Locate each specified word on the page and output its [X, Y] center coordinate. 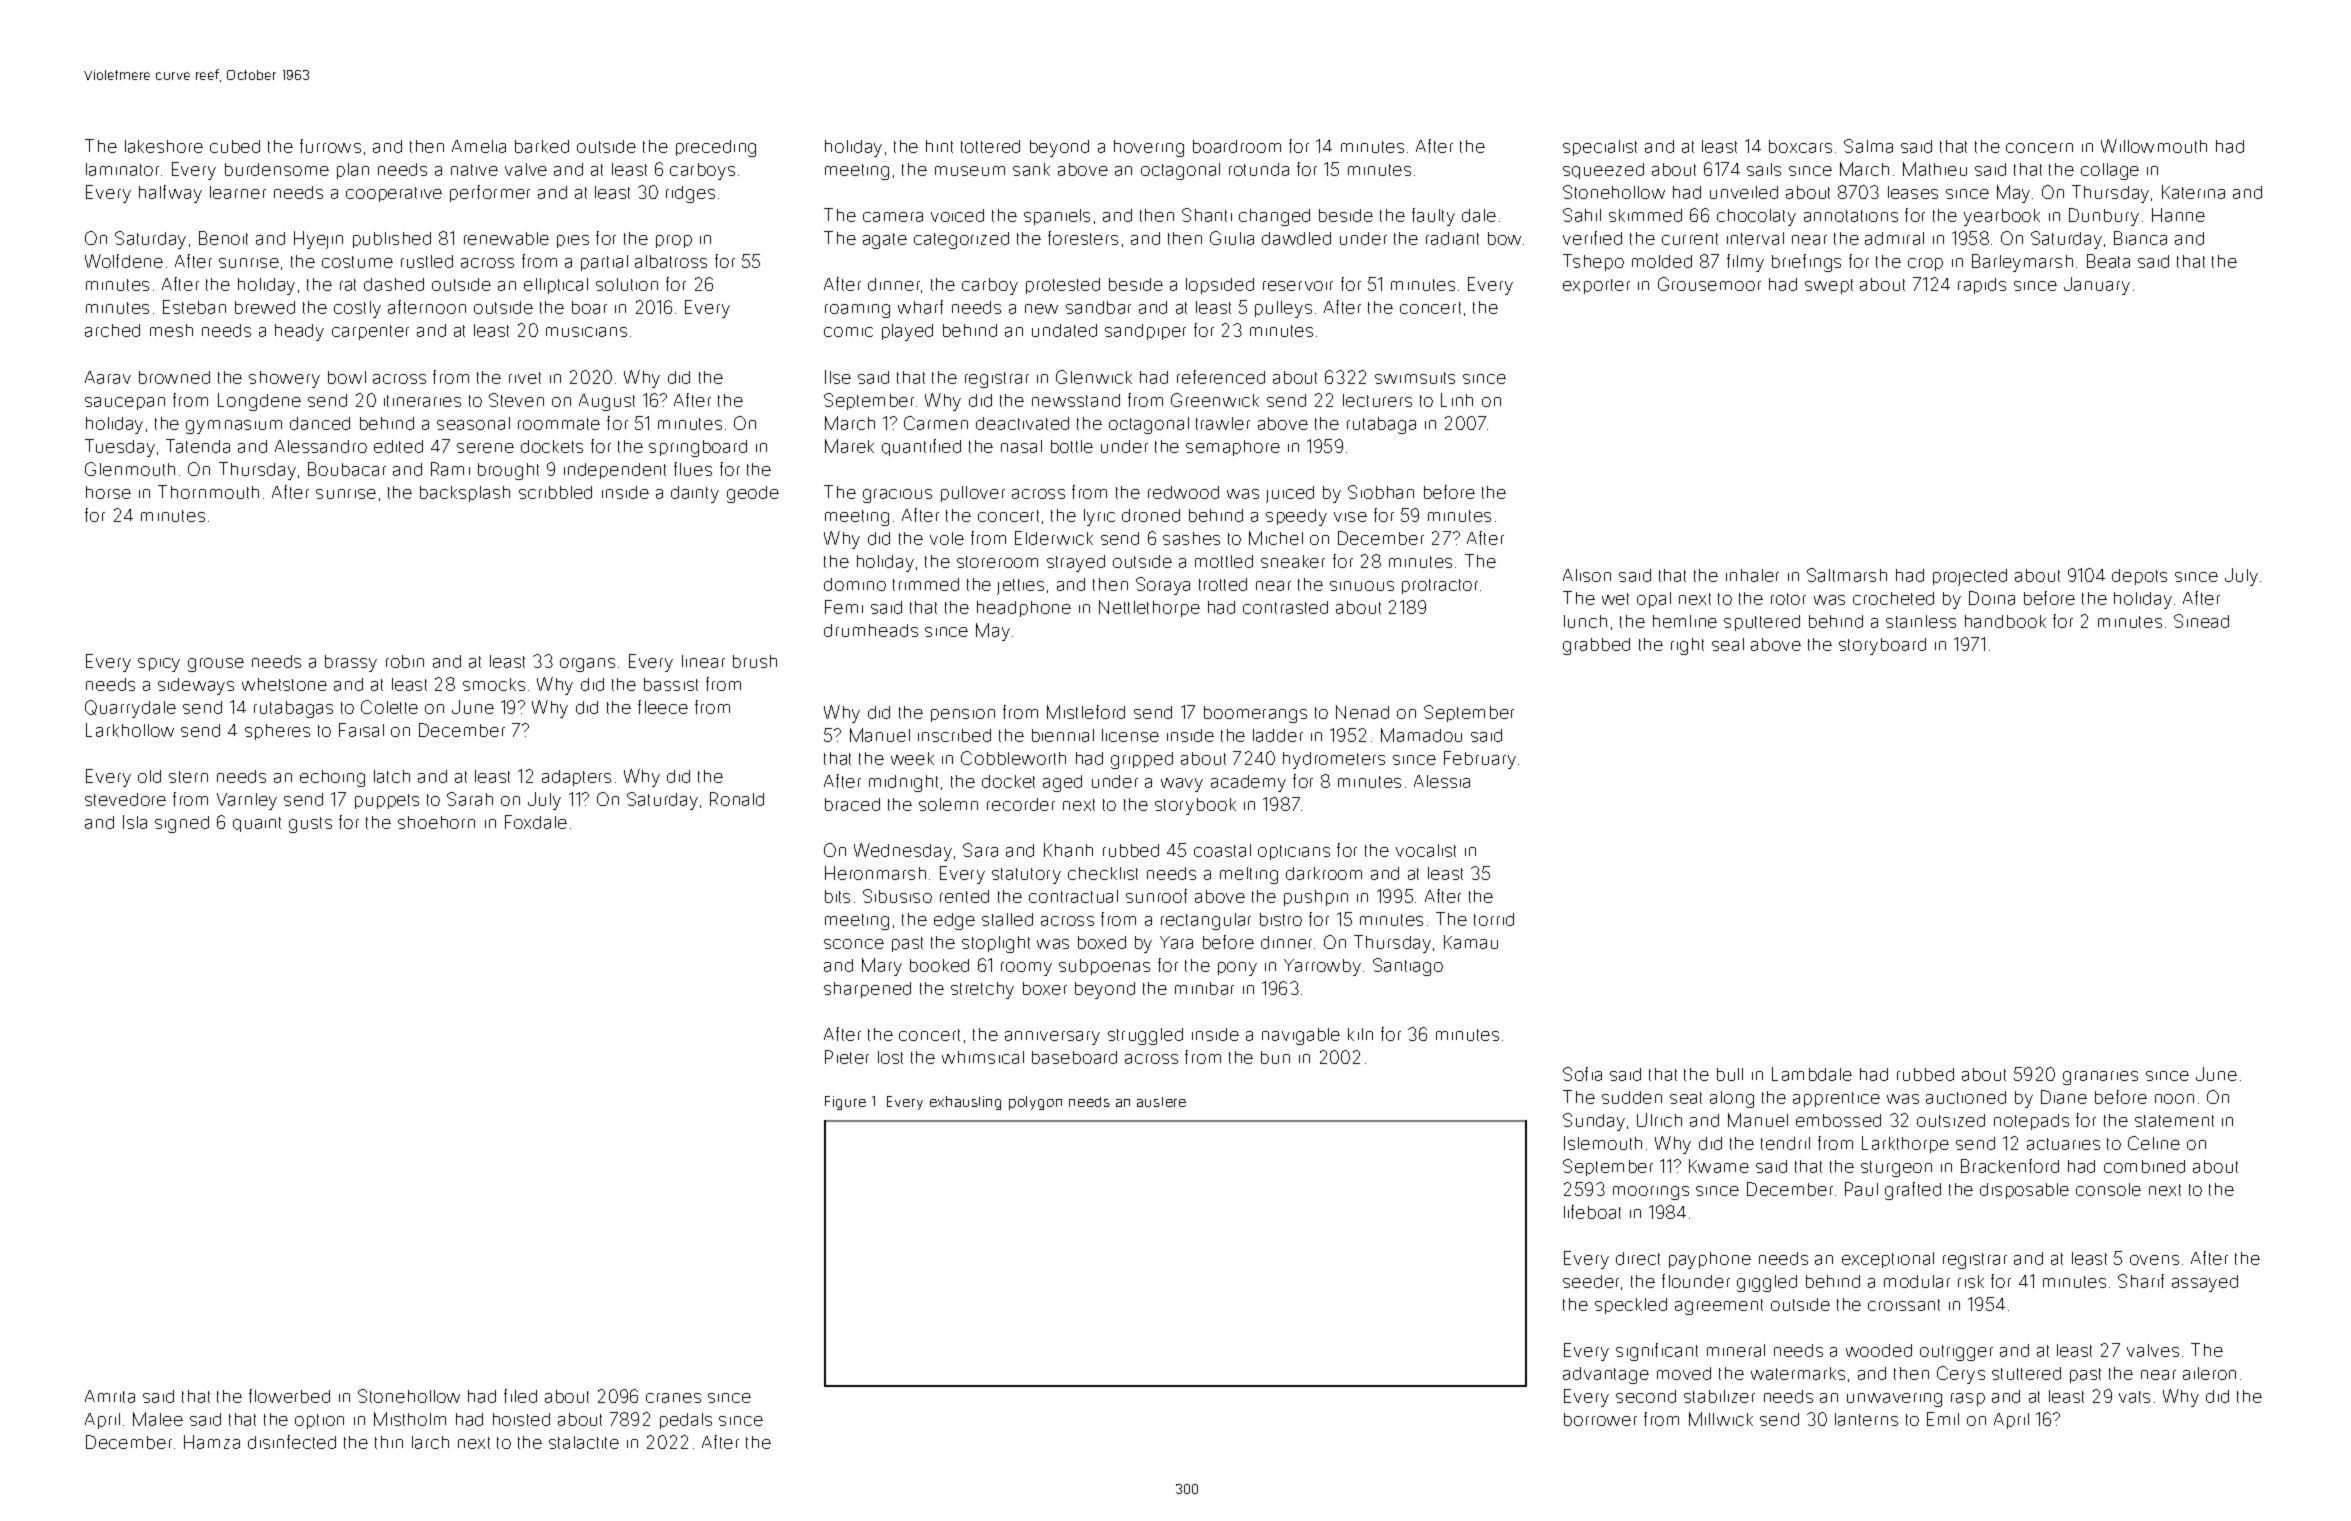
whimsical [983, 1057]
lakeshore [164, 146]
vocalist [1426, 850]
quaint [257, 824]
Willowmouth [2154, 146]
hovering [1149, 148]
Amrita [110, 1396]
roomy [1026, 969]
